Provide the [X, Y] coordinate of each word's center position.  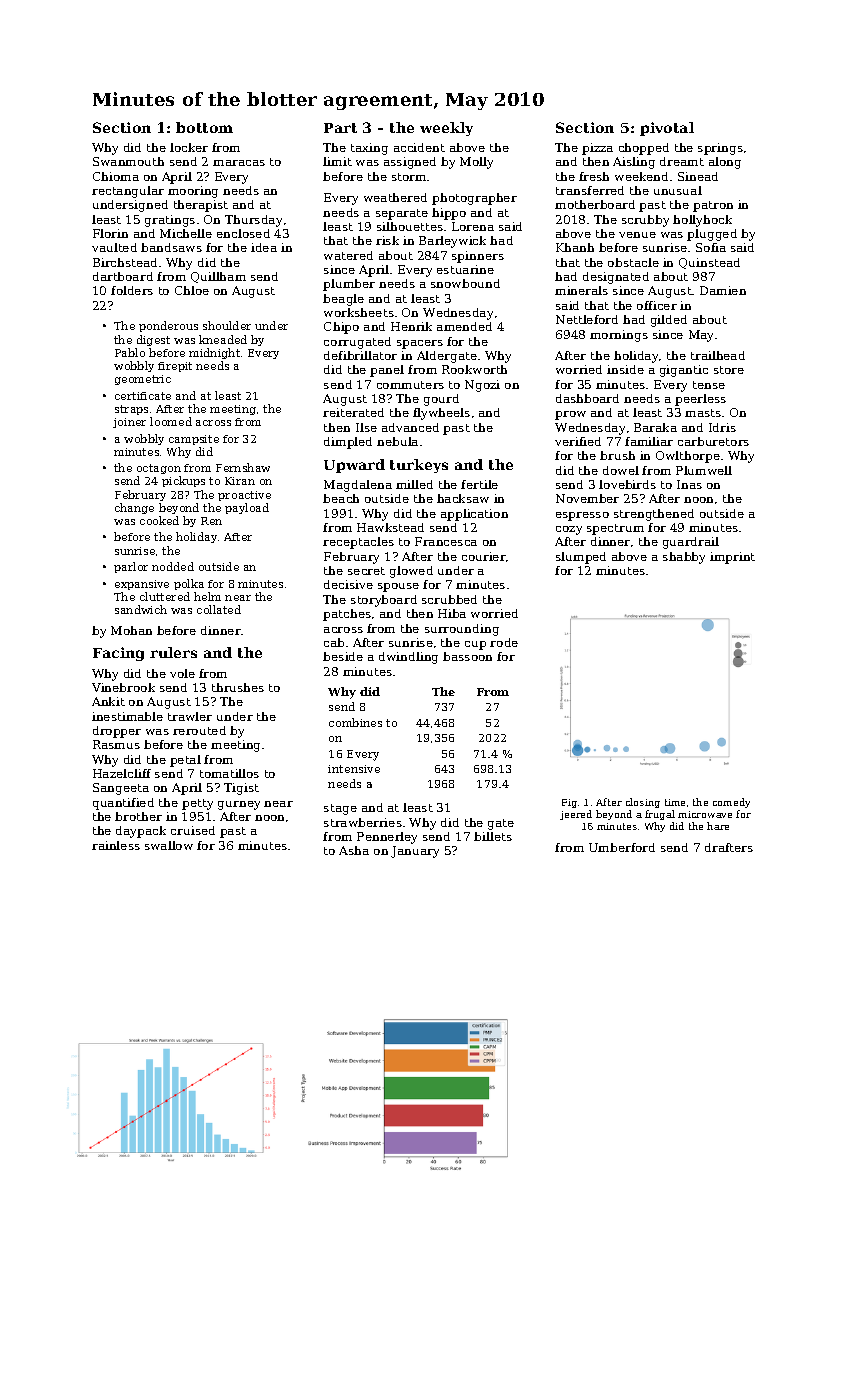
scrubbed [449, 599]
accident [419, 147]
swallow [169, 845]
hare [718, 826]
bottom [204, 127]
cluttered [165, 596]
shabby [684, 558]
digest [153, 340]
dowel [621, 470]
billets [493, 836]
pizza [597, 149]
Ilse [366, 427]
